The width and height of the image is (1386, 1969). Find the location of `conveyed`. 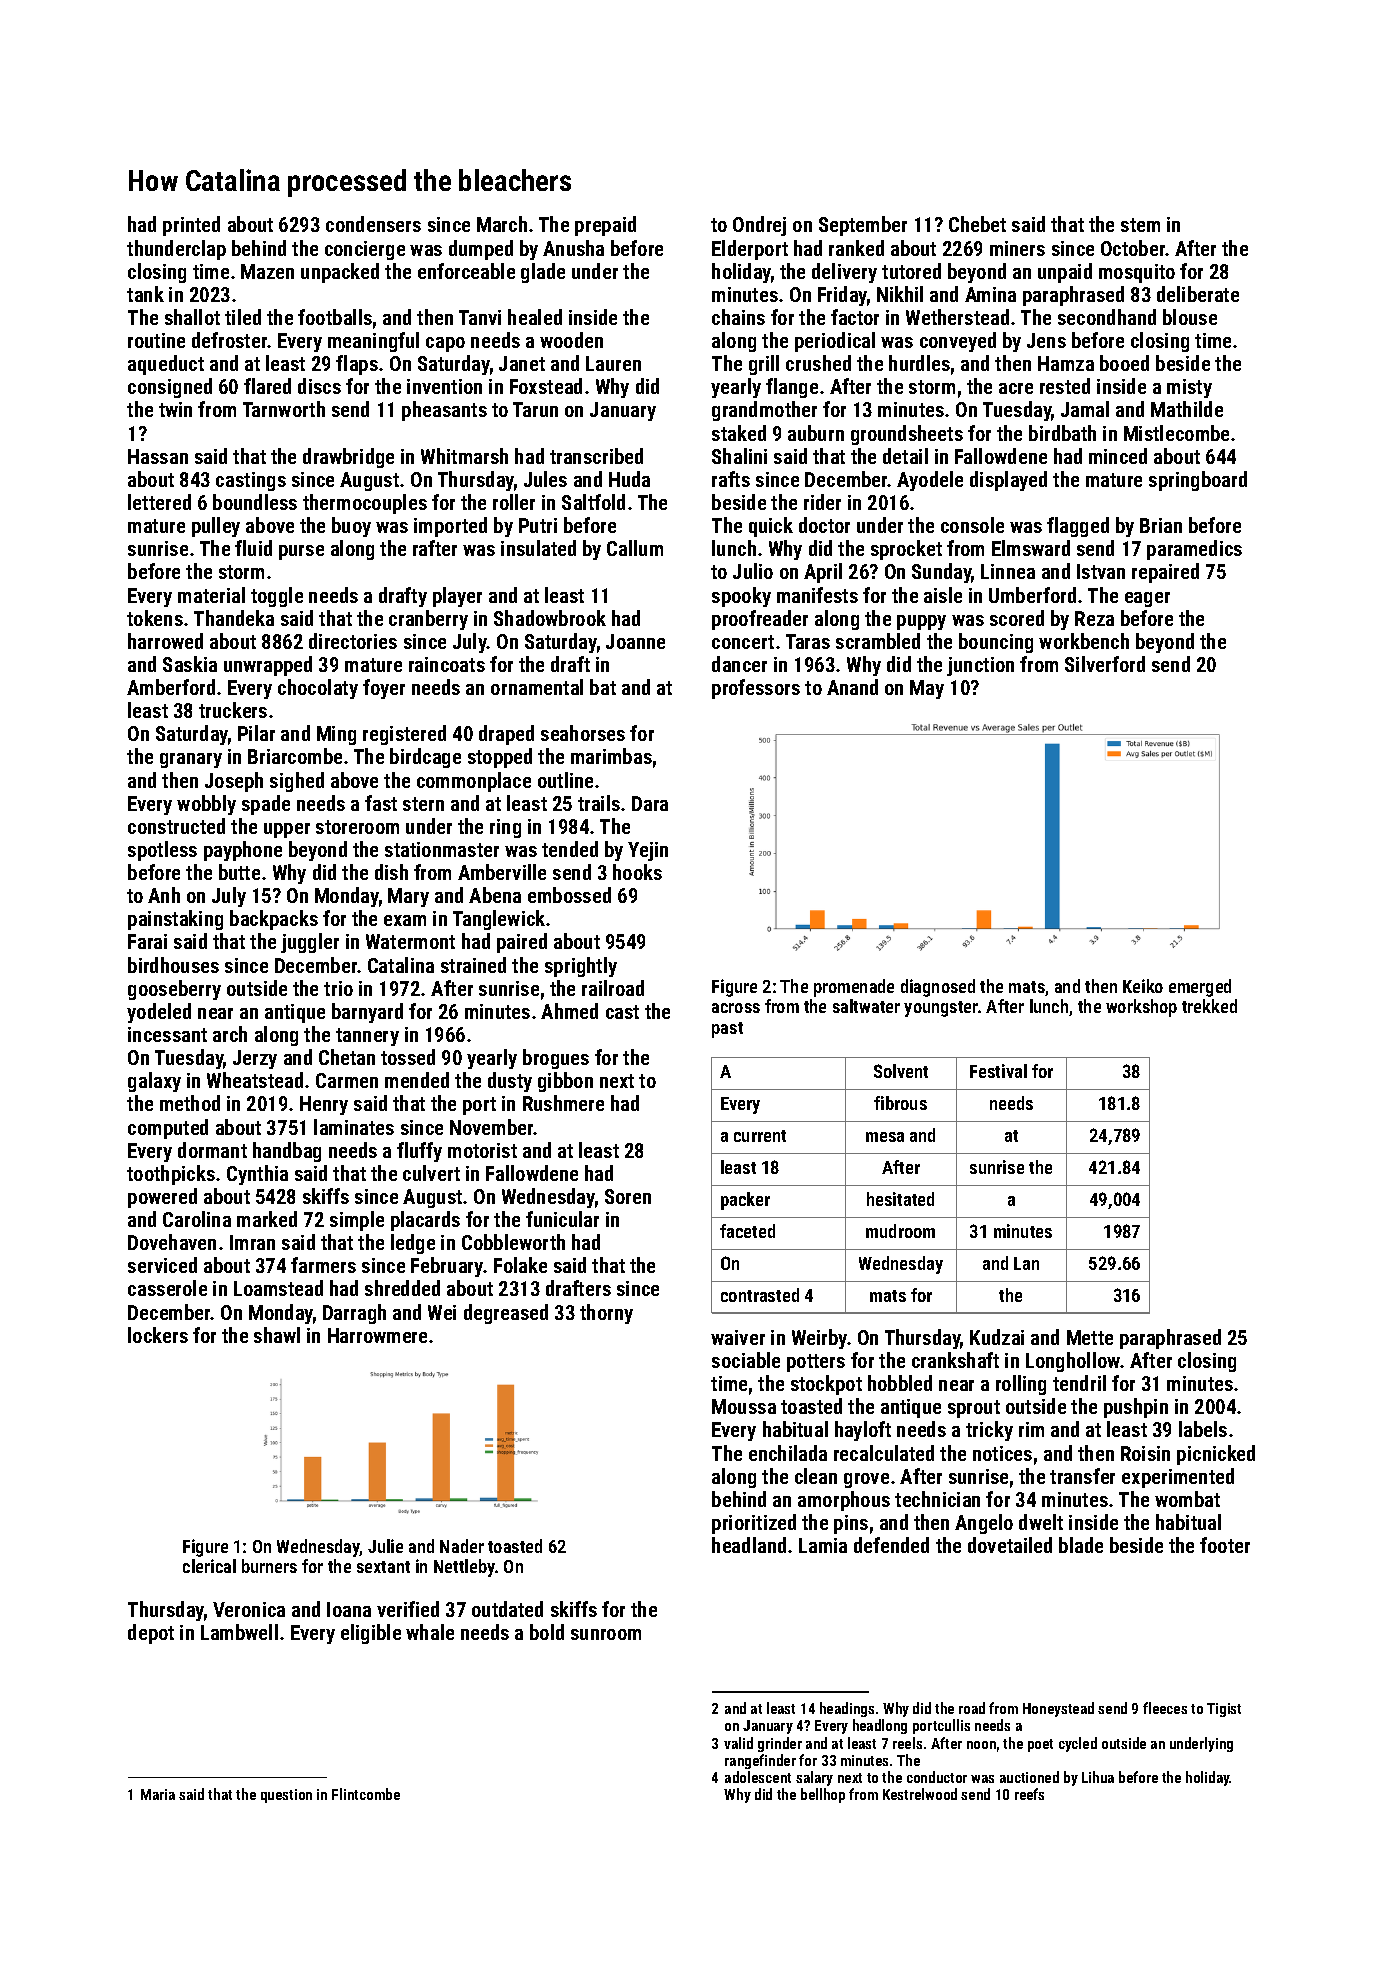

conveyed is located at coordinates (958, 342).
